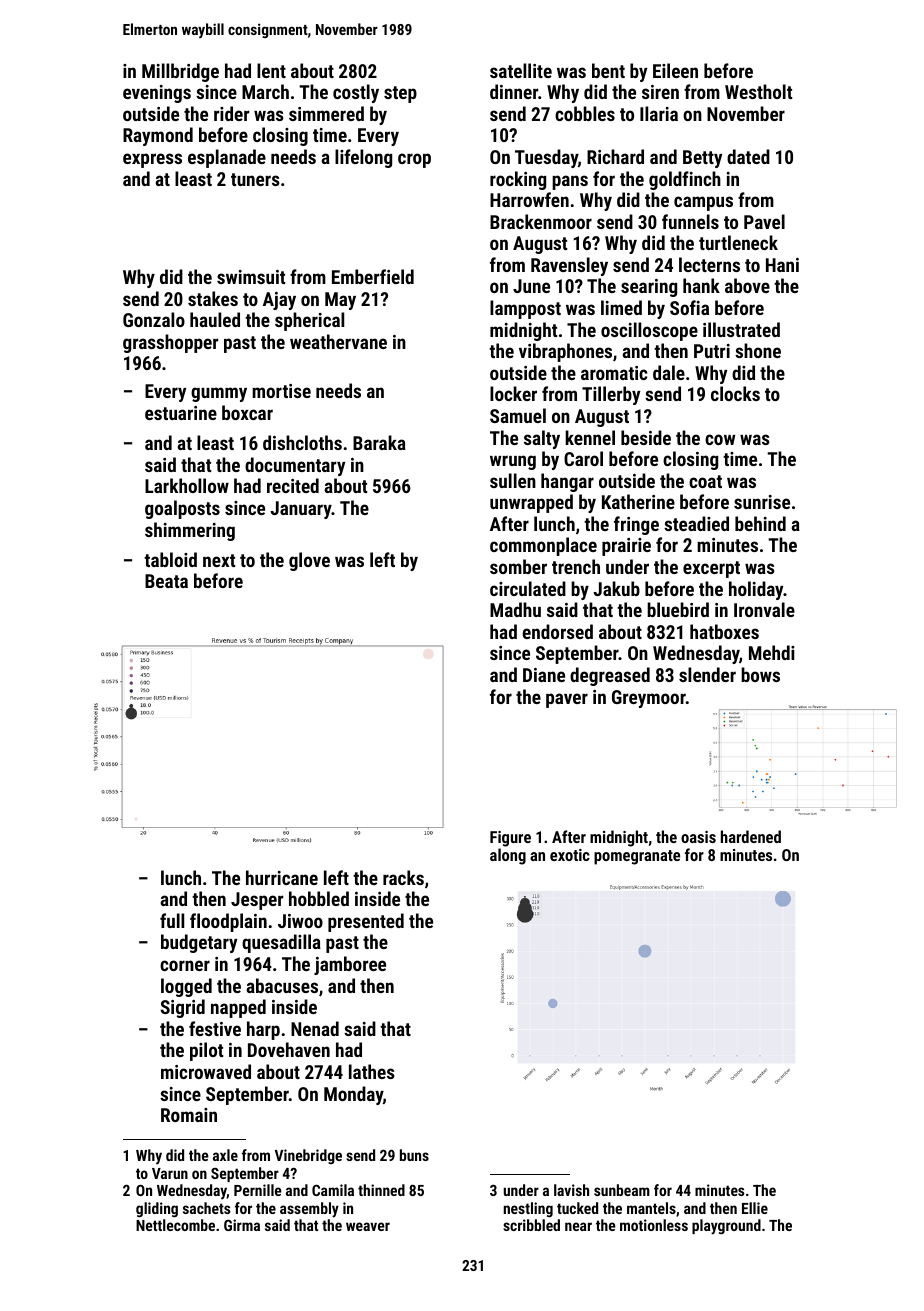  What do you see at coordinates (282, 877) in the page?
I see `hurricane` at bounding box center [282, 877].
